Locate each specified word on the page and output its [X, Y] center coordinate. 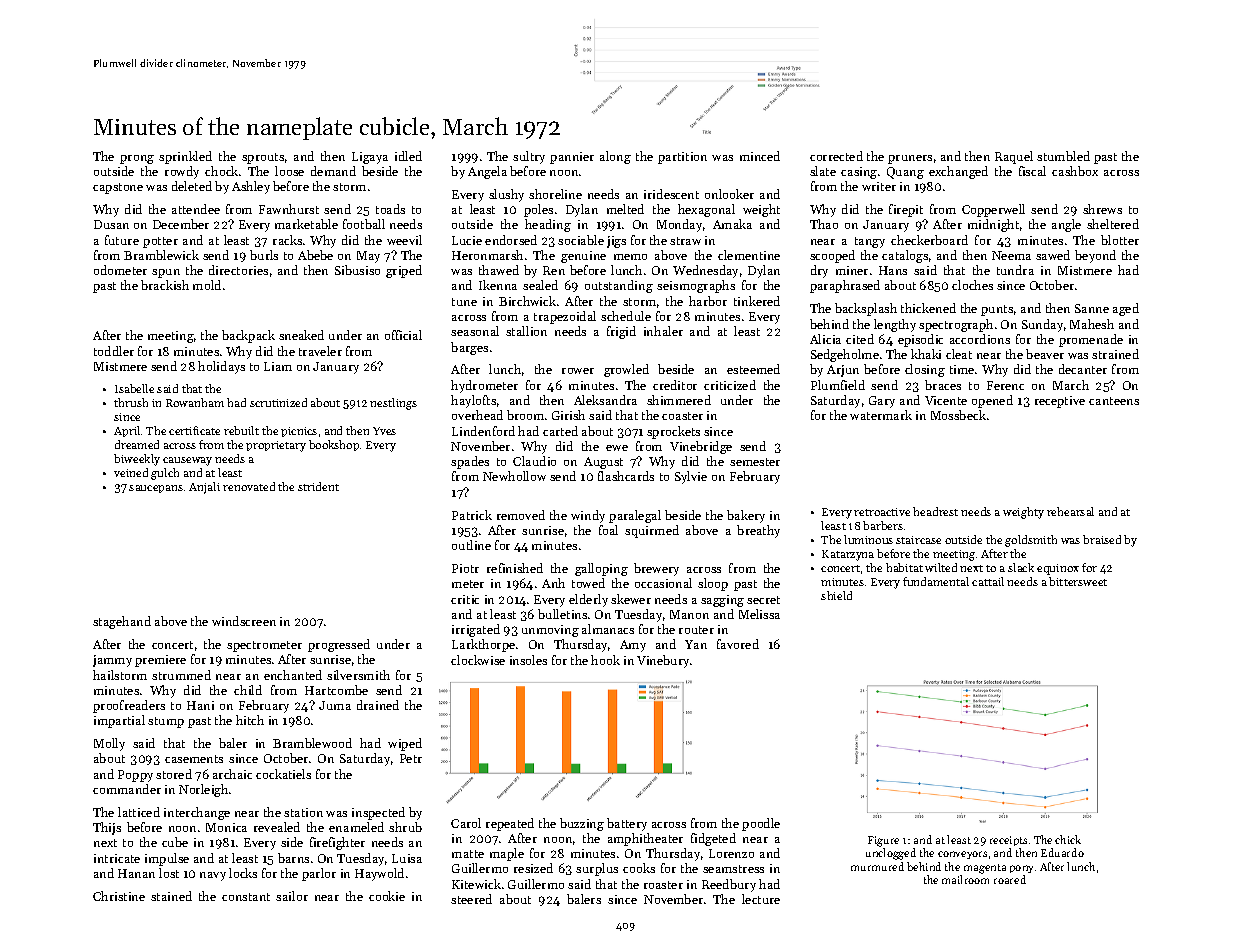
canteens [1114, 401]
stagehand [122, 622]
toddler [114, 351]
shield [836, 595]
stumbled [1063, 156]
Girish [568, 415]
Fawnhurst [289, 209]
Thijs [107, 828]
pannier [572, 158]
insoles [528, 660]
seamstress [733, 869]
